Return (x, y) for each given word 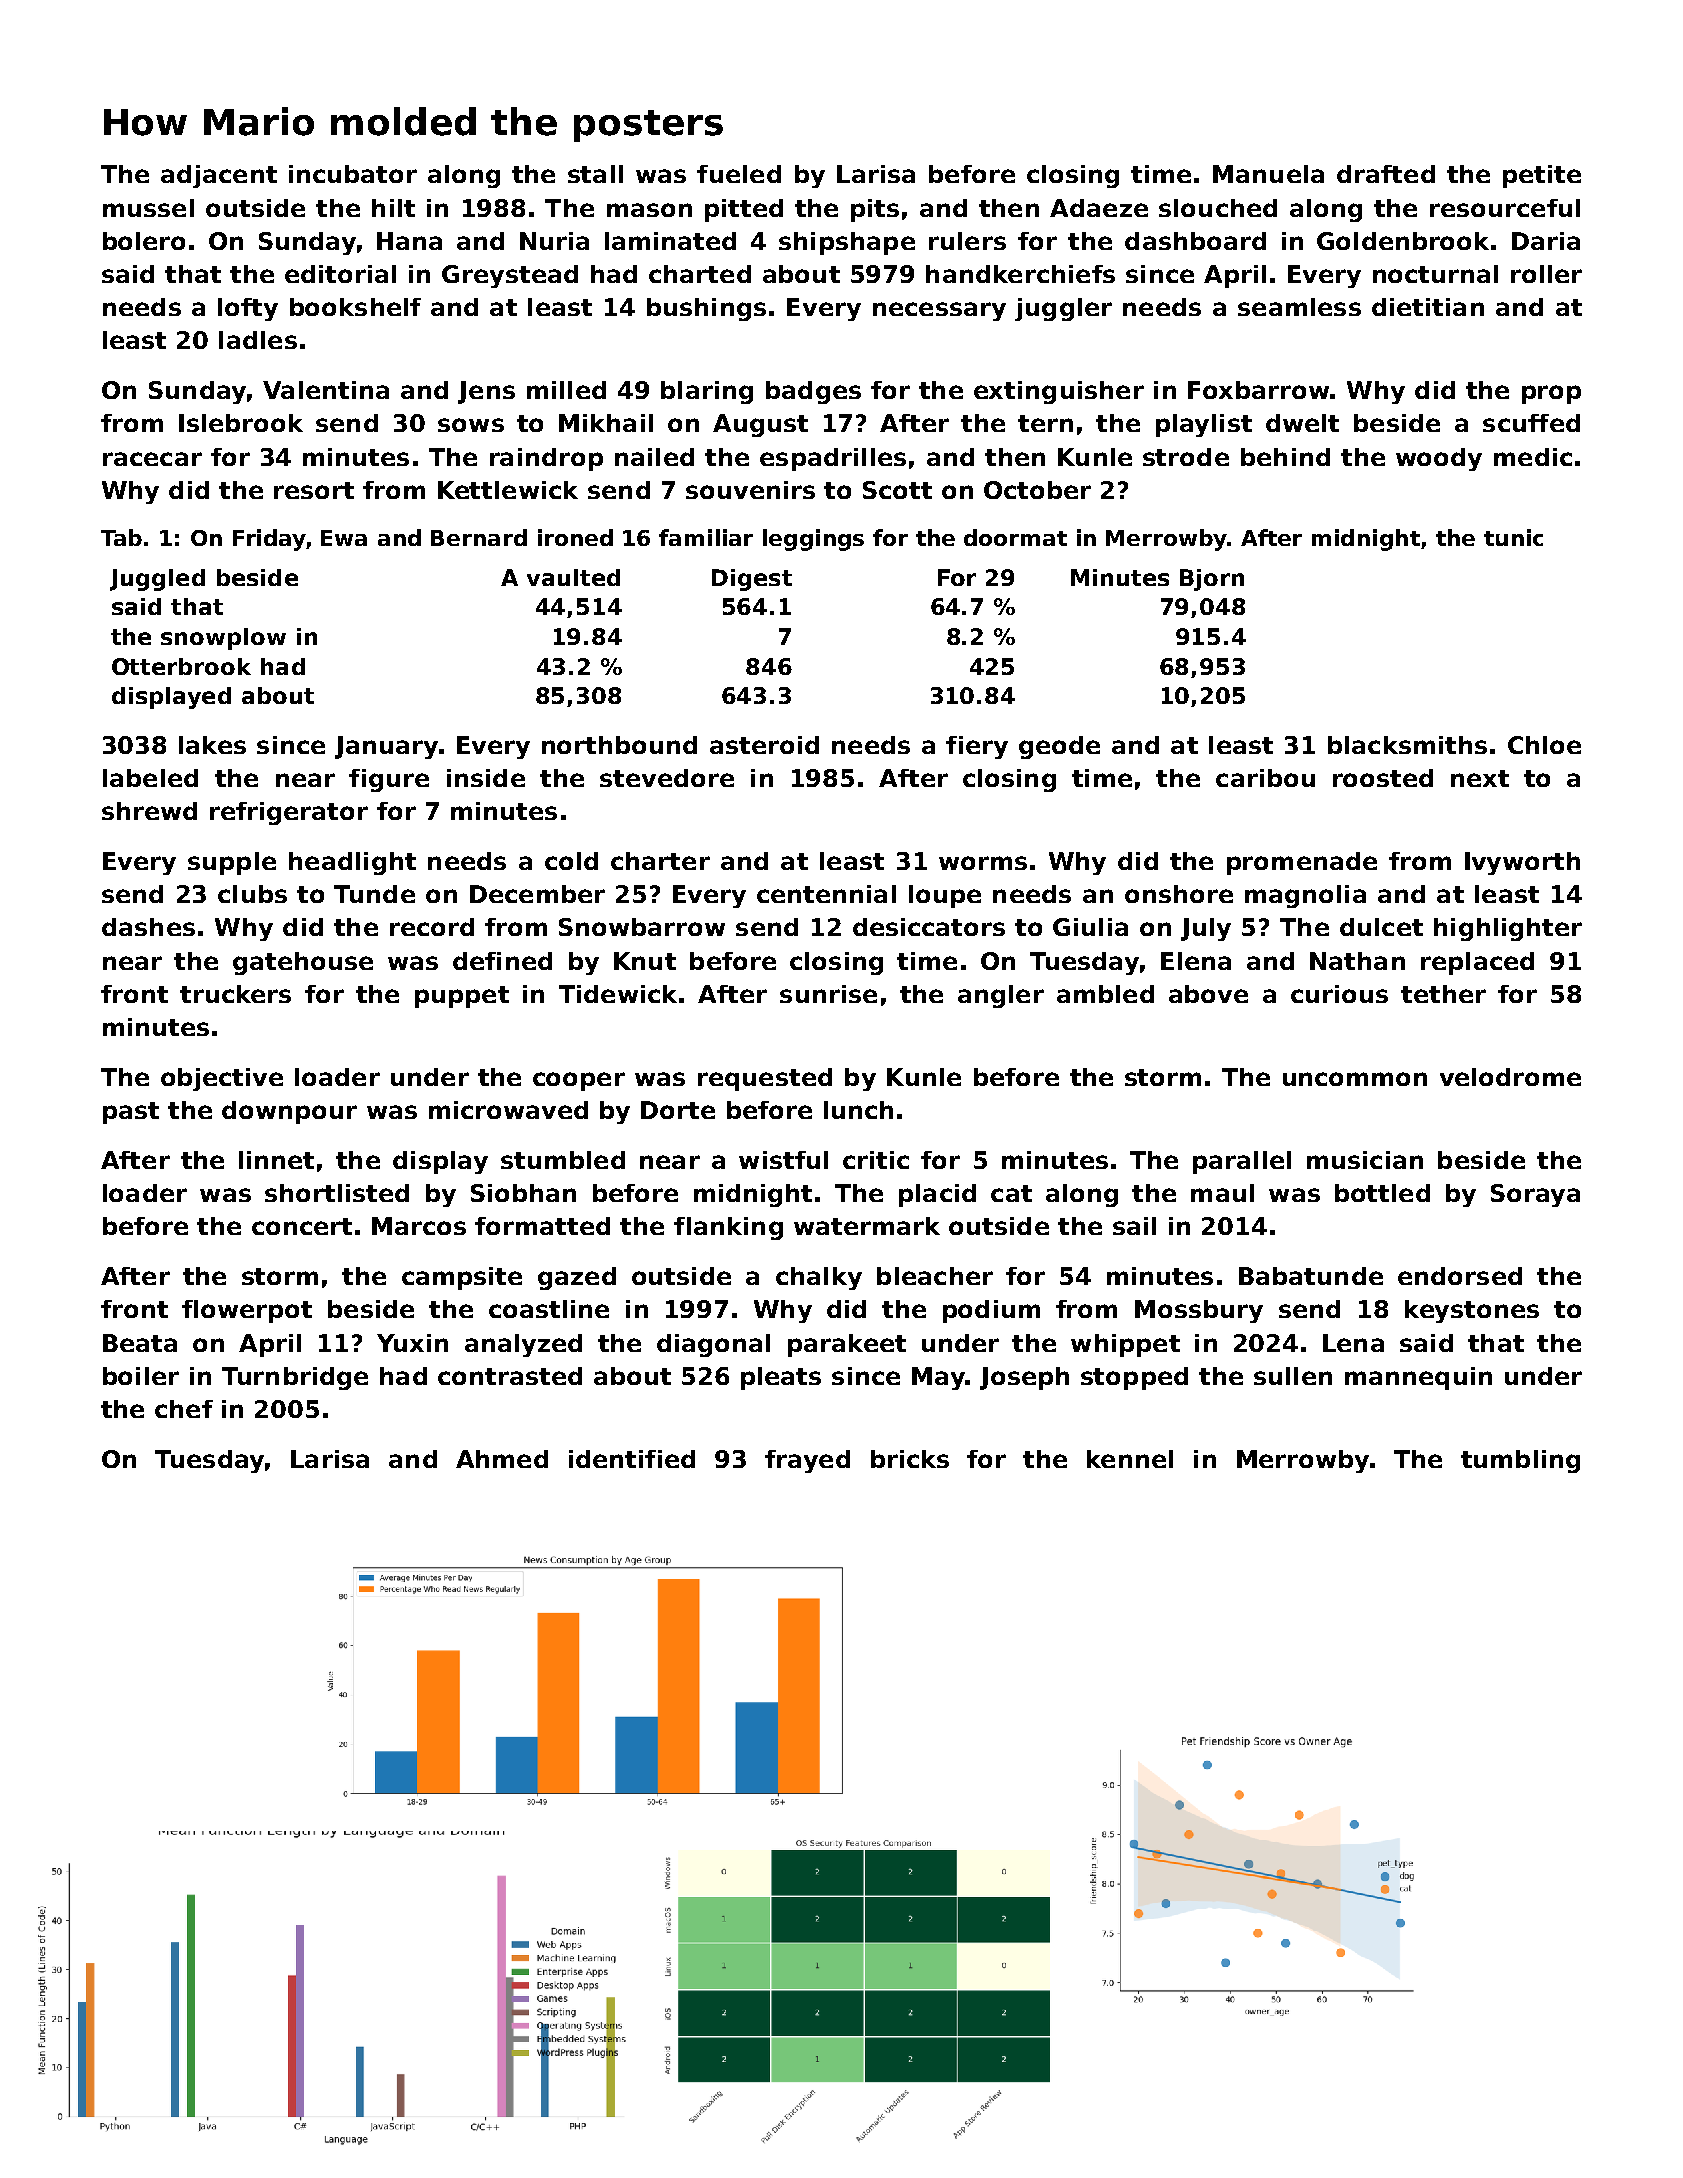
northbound (619, 745)
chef (184, 1409)
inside (486, 778)
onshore (1179, 894)
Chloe (1544, 745)
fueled (739, 174)
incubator (353, 174)
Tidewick (618, 994)
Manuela (1268, 174)
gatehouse (303, 963)
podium (991, 1311)
